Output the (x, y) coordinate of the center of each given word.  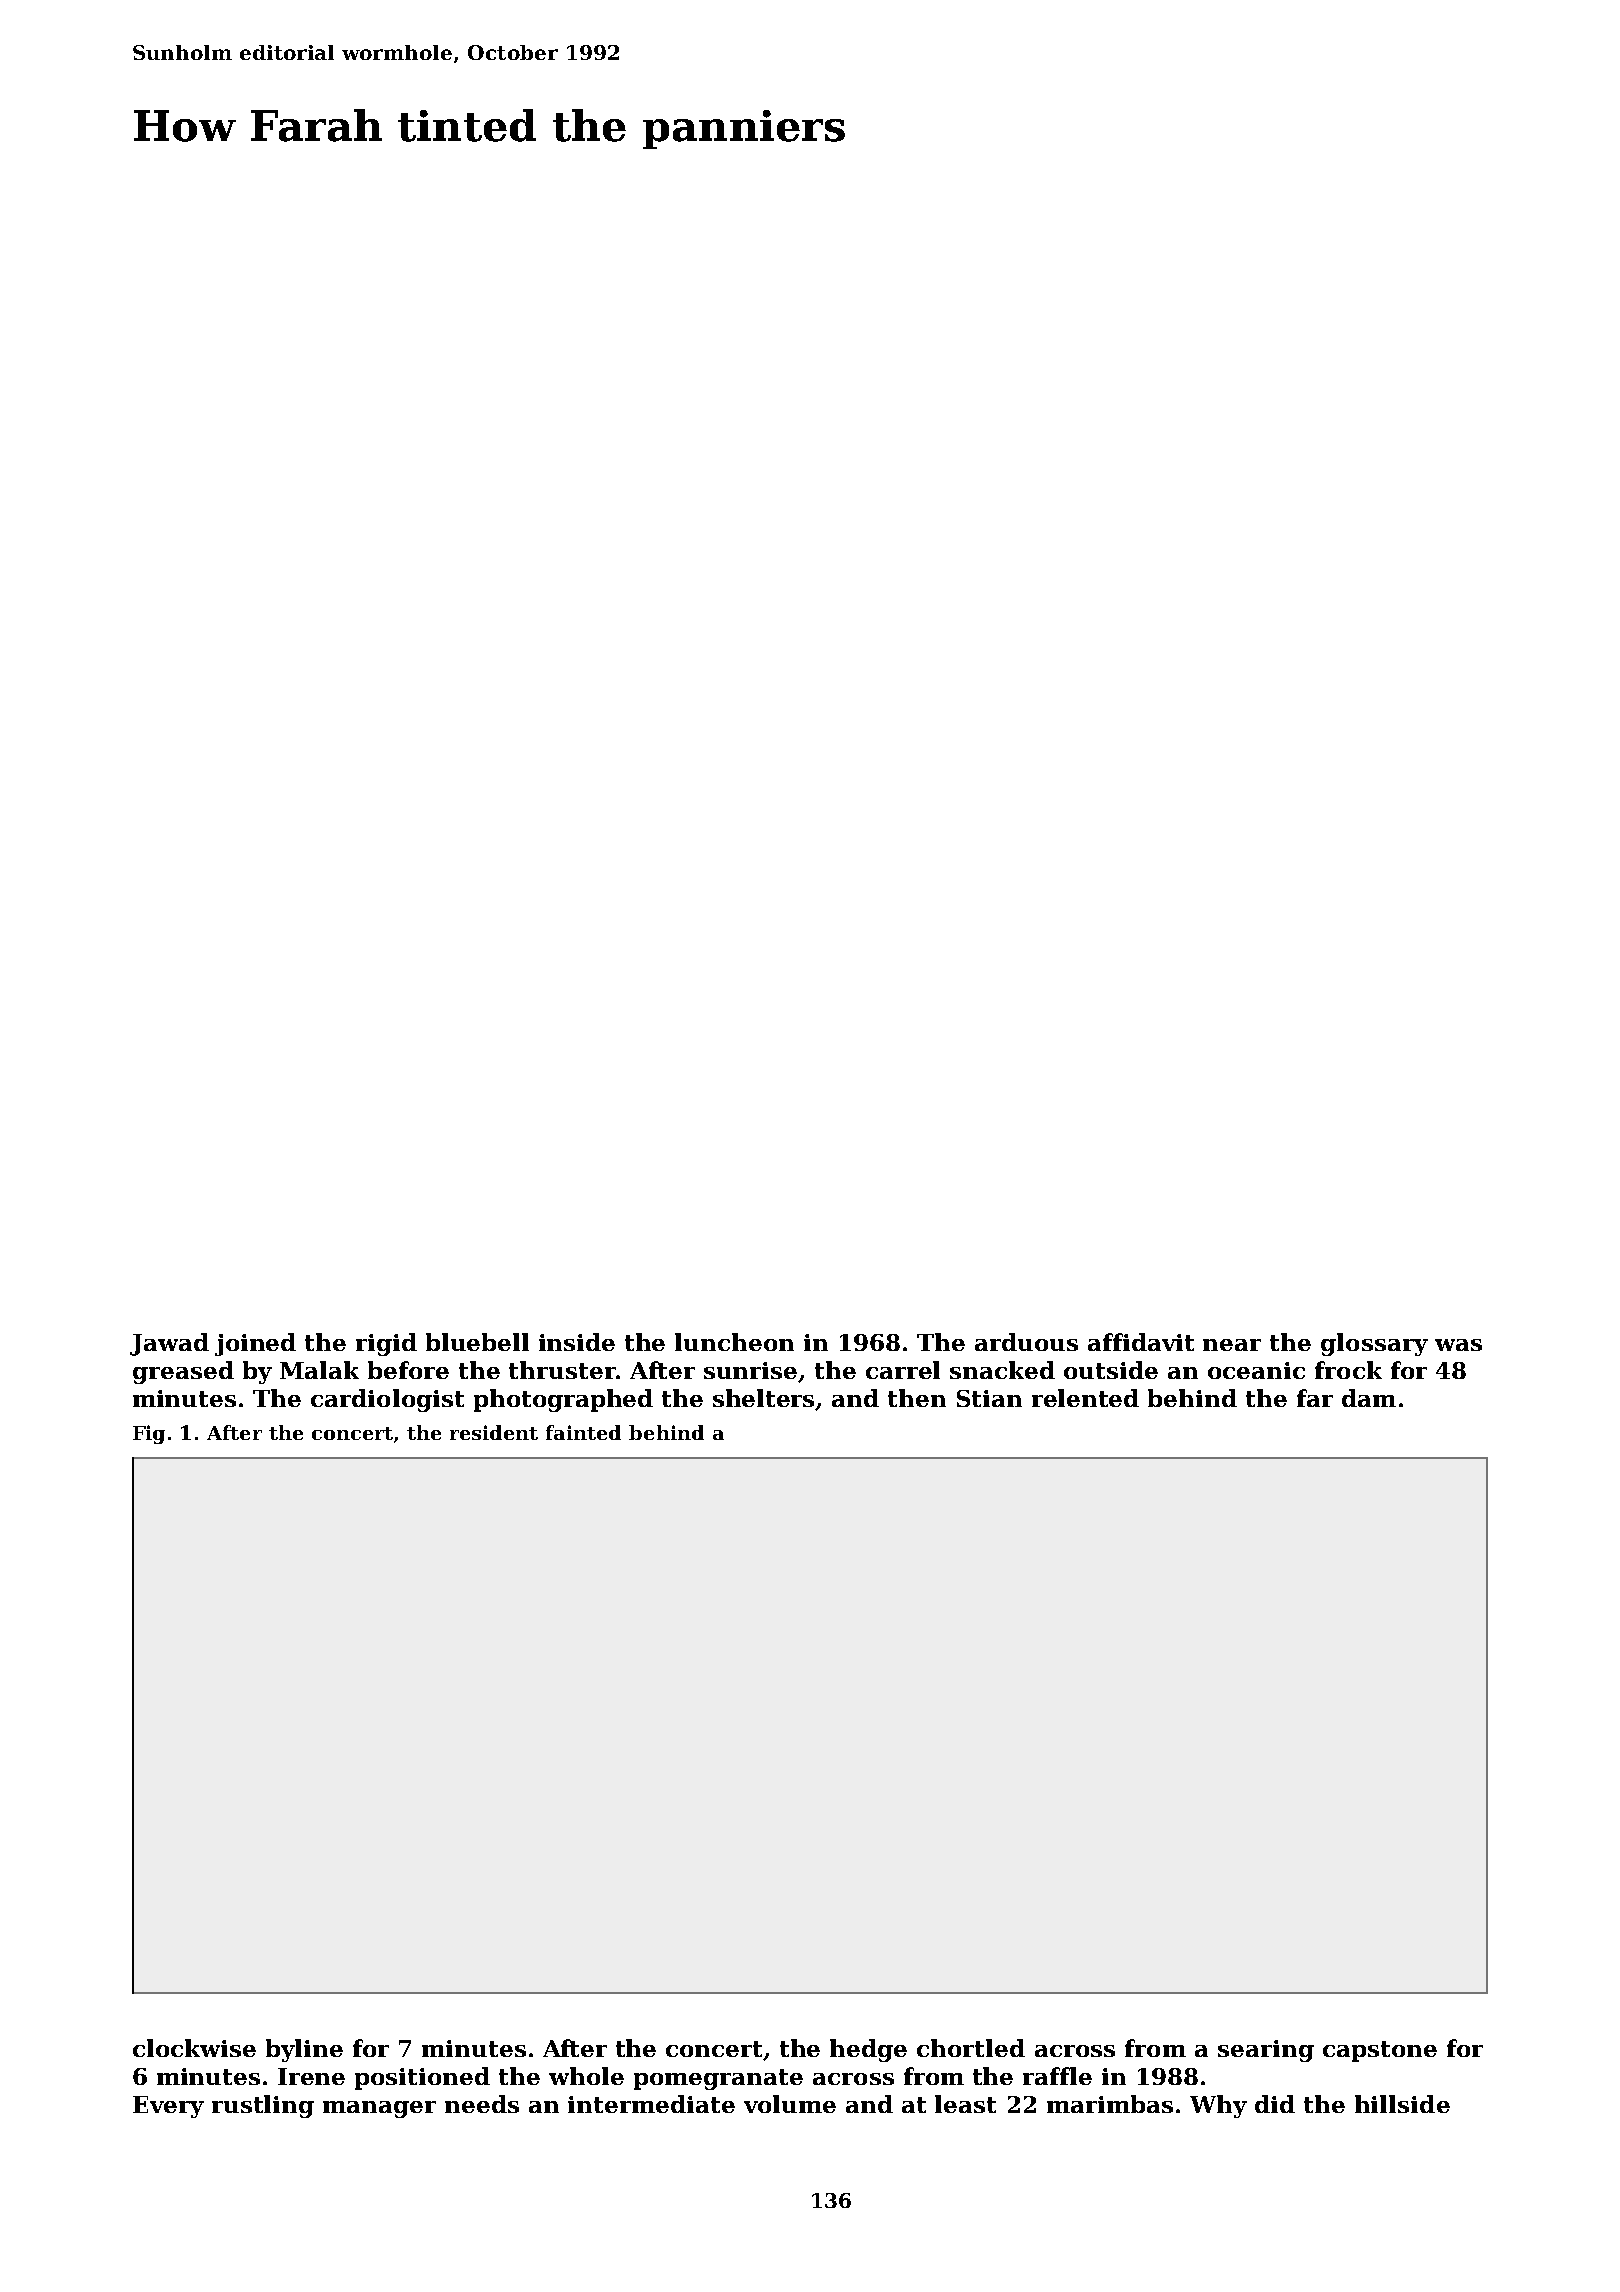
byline (304, 2050)
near (1232, 1345)
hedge (868, 2050)
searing (1266, 2051)
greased (183, 1372)
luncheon (734, 1342)
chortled (971, 2048)
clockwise (194, 2048)
